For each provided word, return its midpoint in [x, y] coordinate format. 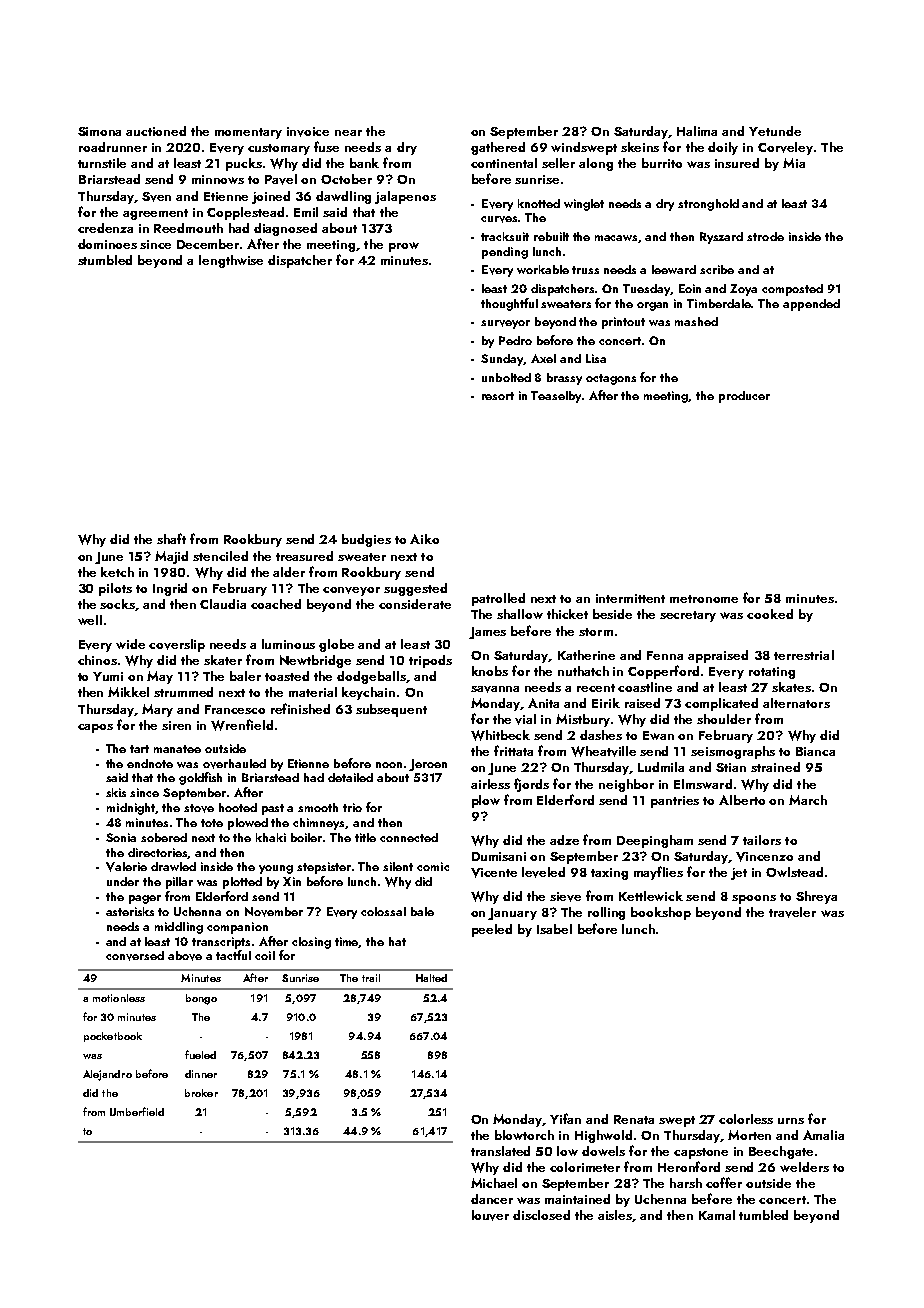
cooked [770, 614]
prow [404, 247]
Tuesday [646, 290]
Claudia [223, 604]
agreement [155, 214]
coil [265, 955]
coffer [724, 1182]
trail [371, 978]
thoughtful [509, 304]
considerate [415, 604]
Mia [794, 163]
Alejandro [107, 1075]
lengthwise [231, 261]
